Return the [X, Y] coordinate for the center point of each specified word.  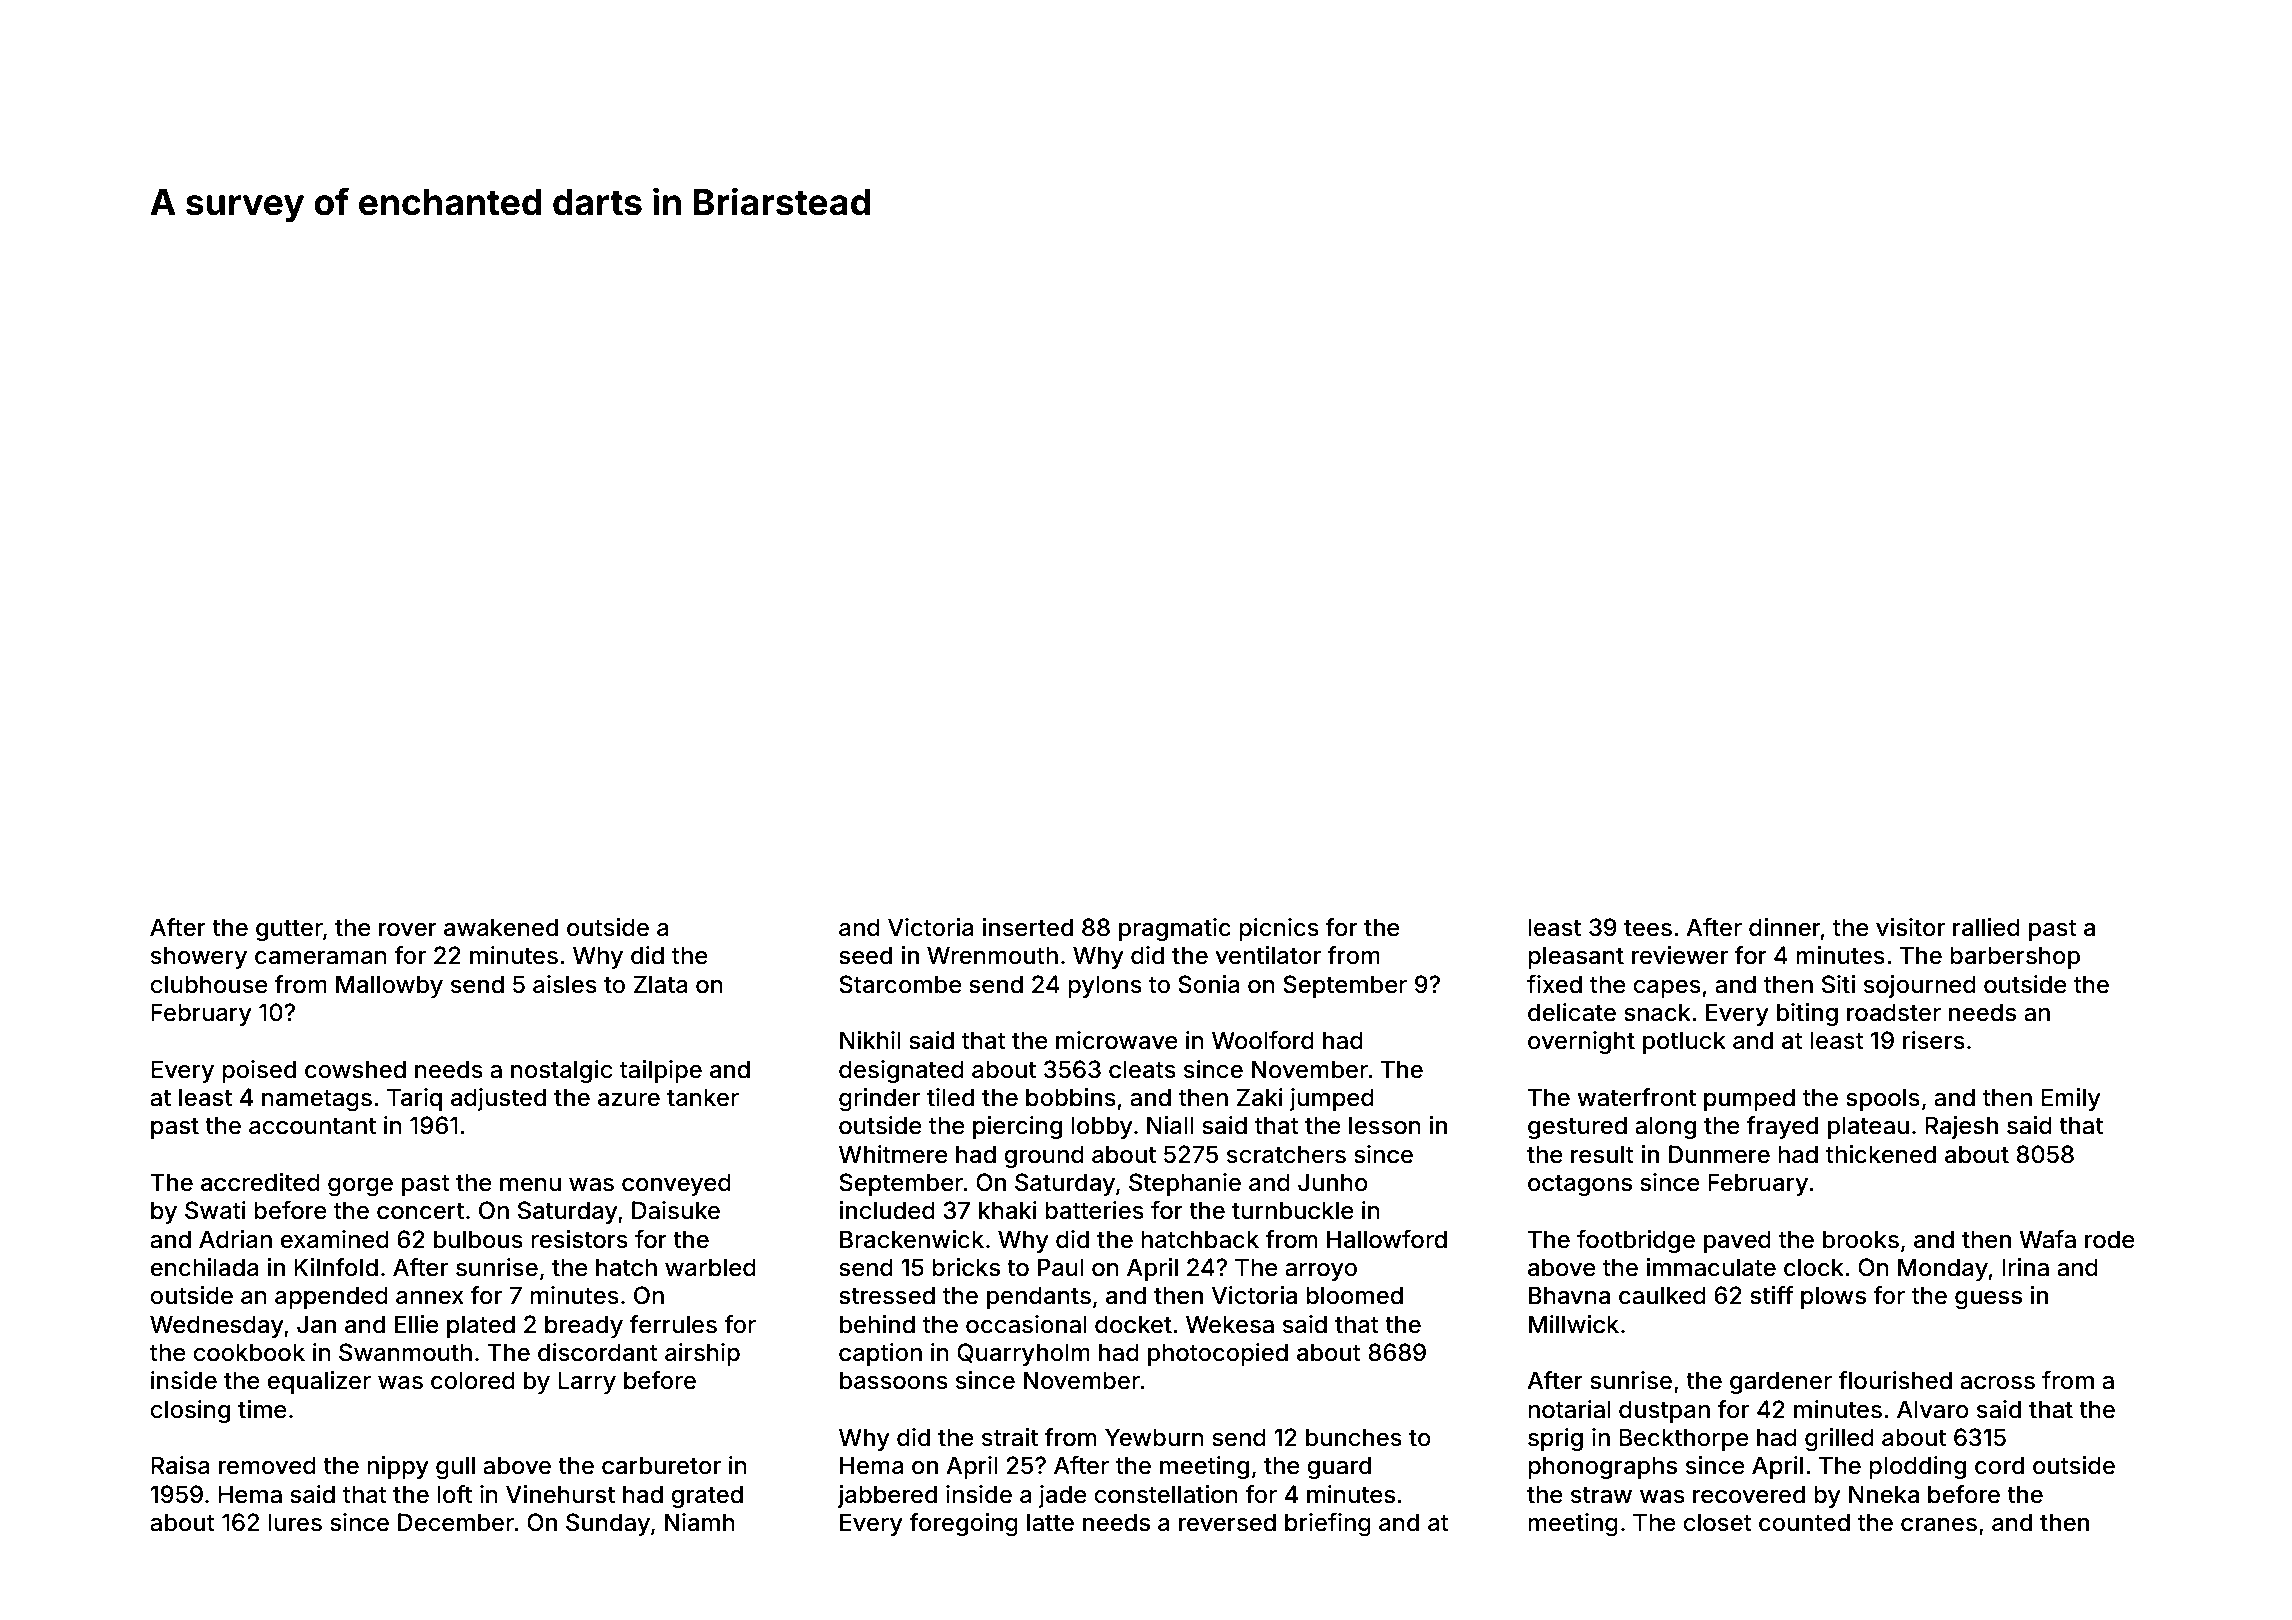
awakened [501, 927]
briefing [1328, 1524]
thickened [1881, 1154]
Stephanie [1185, 1184]
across [1997, 1383]
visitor [1910, 927]
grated [707, 1496]
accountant [312, 1126]
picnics [1279, 929]
